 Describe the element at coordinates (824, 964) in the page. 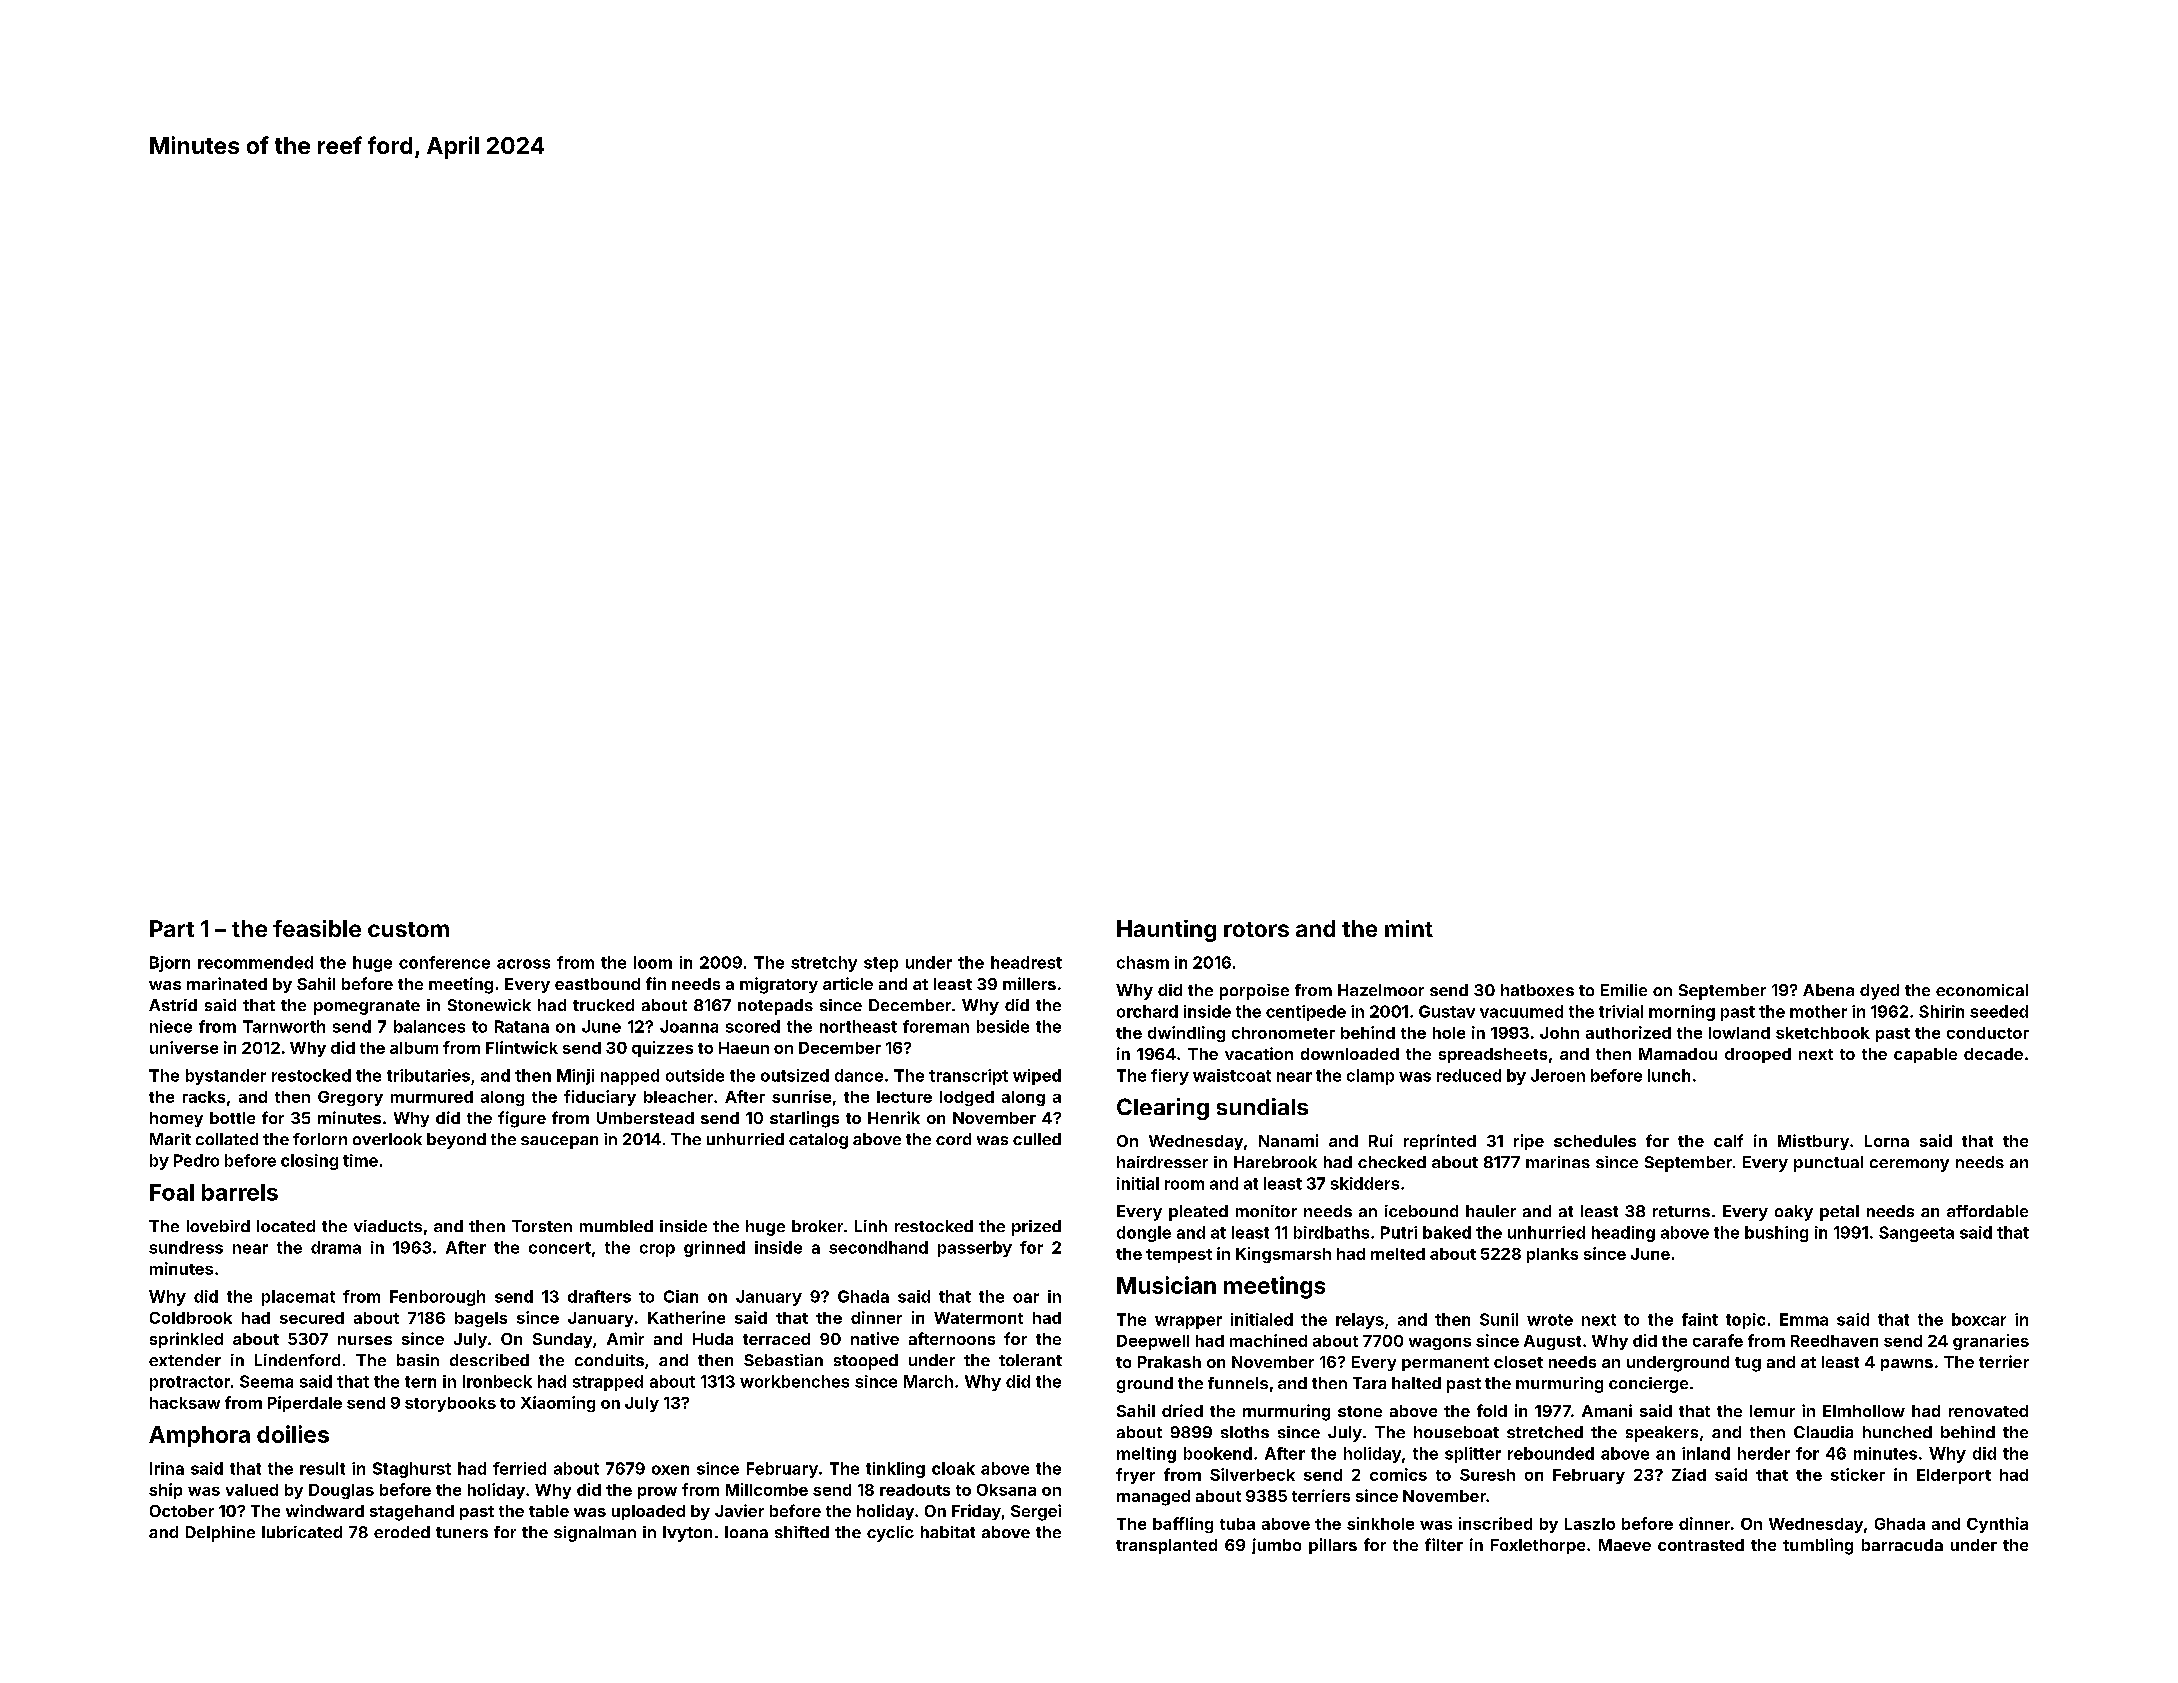

I see `stretchy` at that location.
